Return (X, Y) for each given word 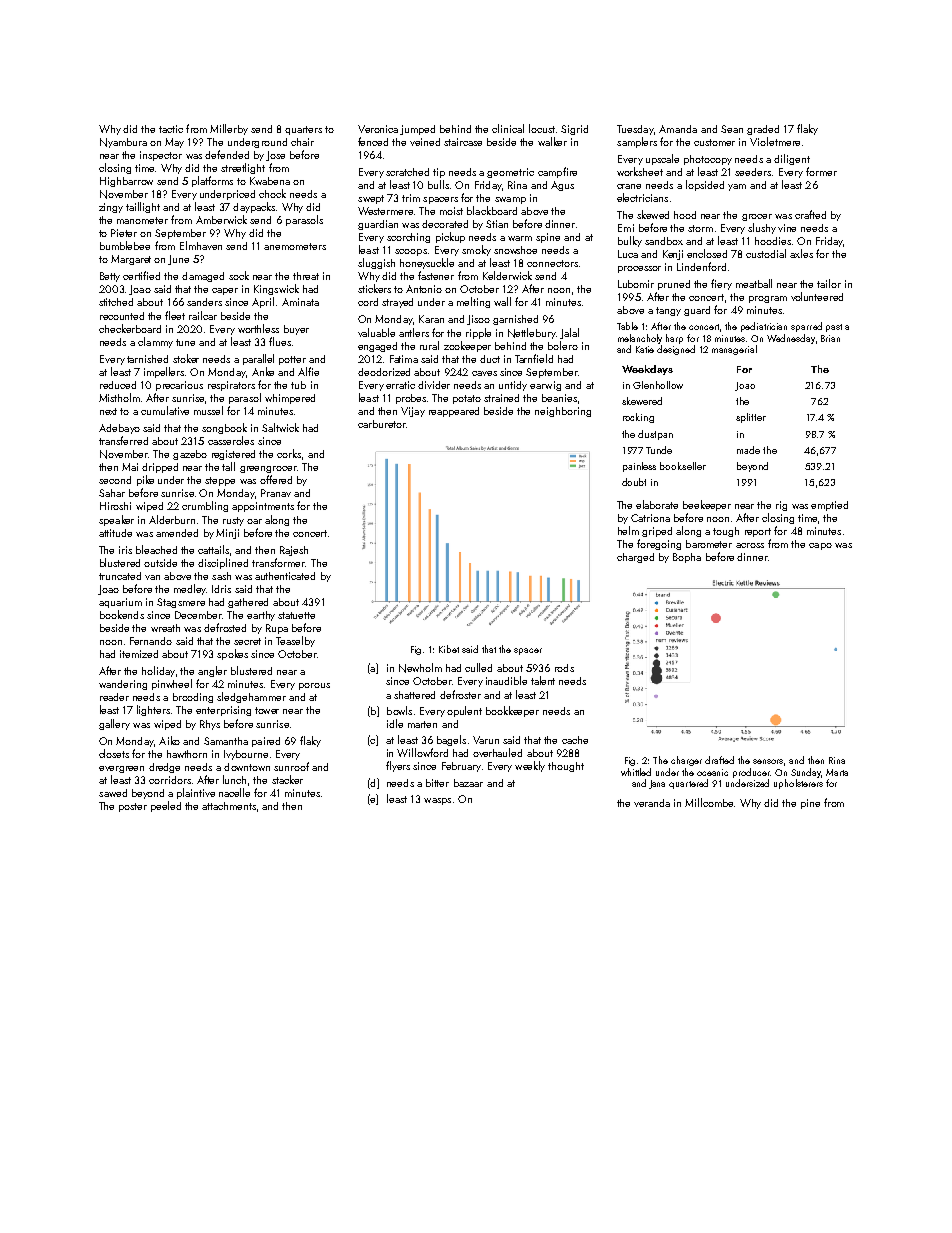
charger (686, 761)
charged (635, 558)
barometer (709, 544)
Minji (227, 534)
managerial (734, 350)
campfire (557, 172)
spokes (232, 654)
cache (575, 740)
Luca (628, 254)
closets (114, 753)
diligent (792, 159)
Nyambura (123, 143)
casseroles (231, 440)
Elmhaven (201, 245)
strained (501, 398)
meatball (754, 283)
